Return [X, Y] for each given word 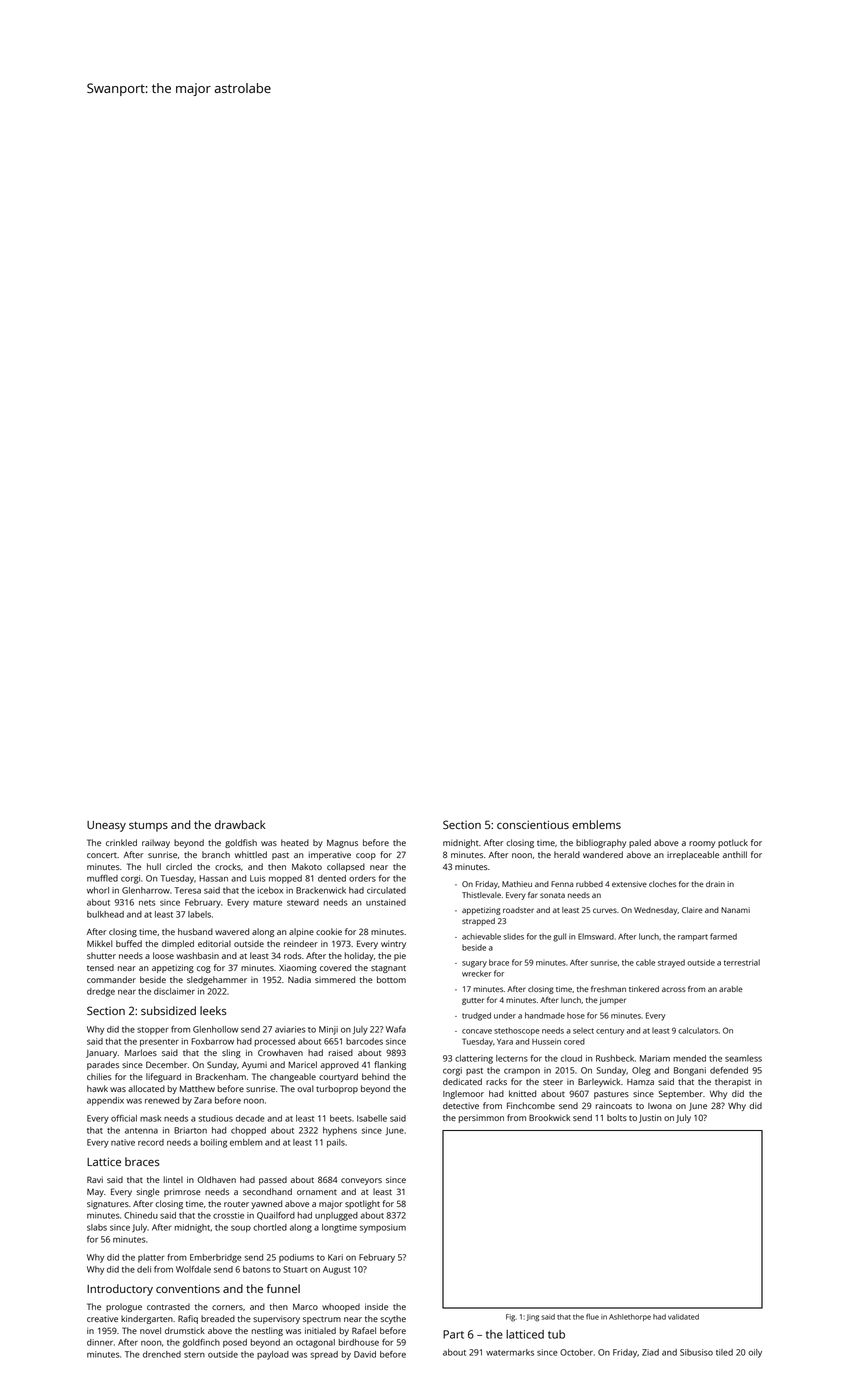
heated [295, 842]
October [576, 1352]
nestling [267, 1331]
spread [324, 1355]
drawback [240, 824]
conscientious [533, 824]
